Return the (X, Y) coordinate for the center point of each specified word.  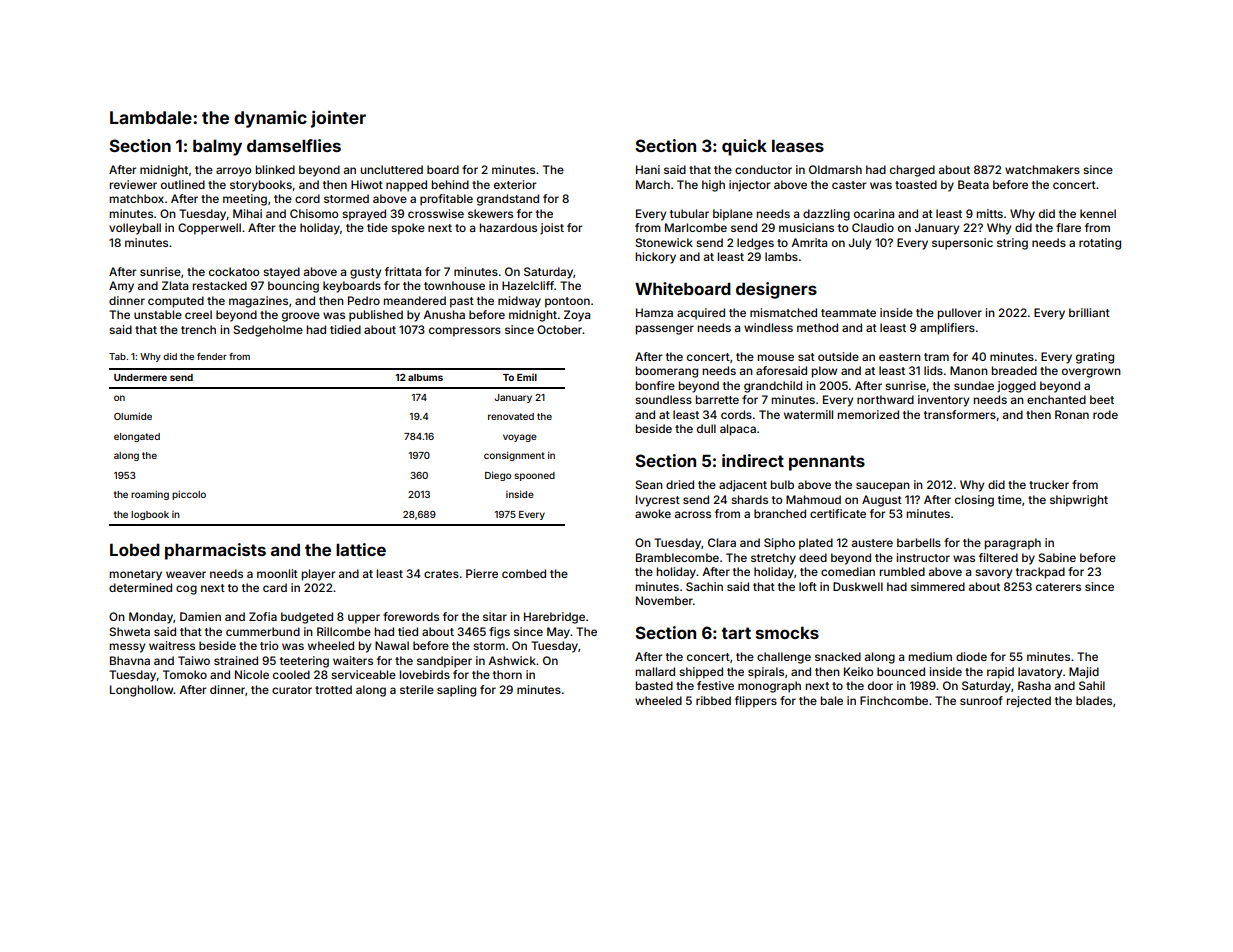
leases (798, 145)
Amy (121, 287)
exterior (515, 184)
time (1010, 499)
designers (776, 290)
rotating (1100, 244)
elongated (137, 437)
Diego (498, 476)
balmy (217, 147)
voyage (520, 438)
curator (292, 690)
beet (1102, 399)
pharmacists (215, 551)
